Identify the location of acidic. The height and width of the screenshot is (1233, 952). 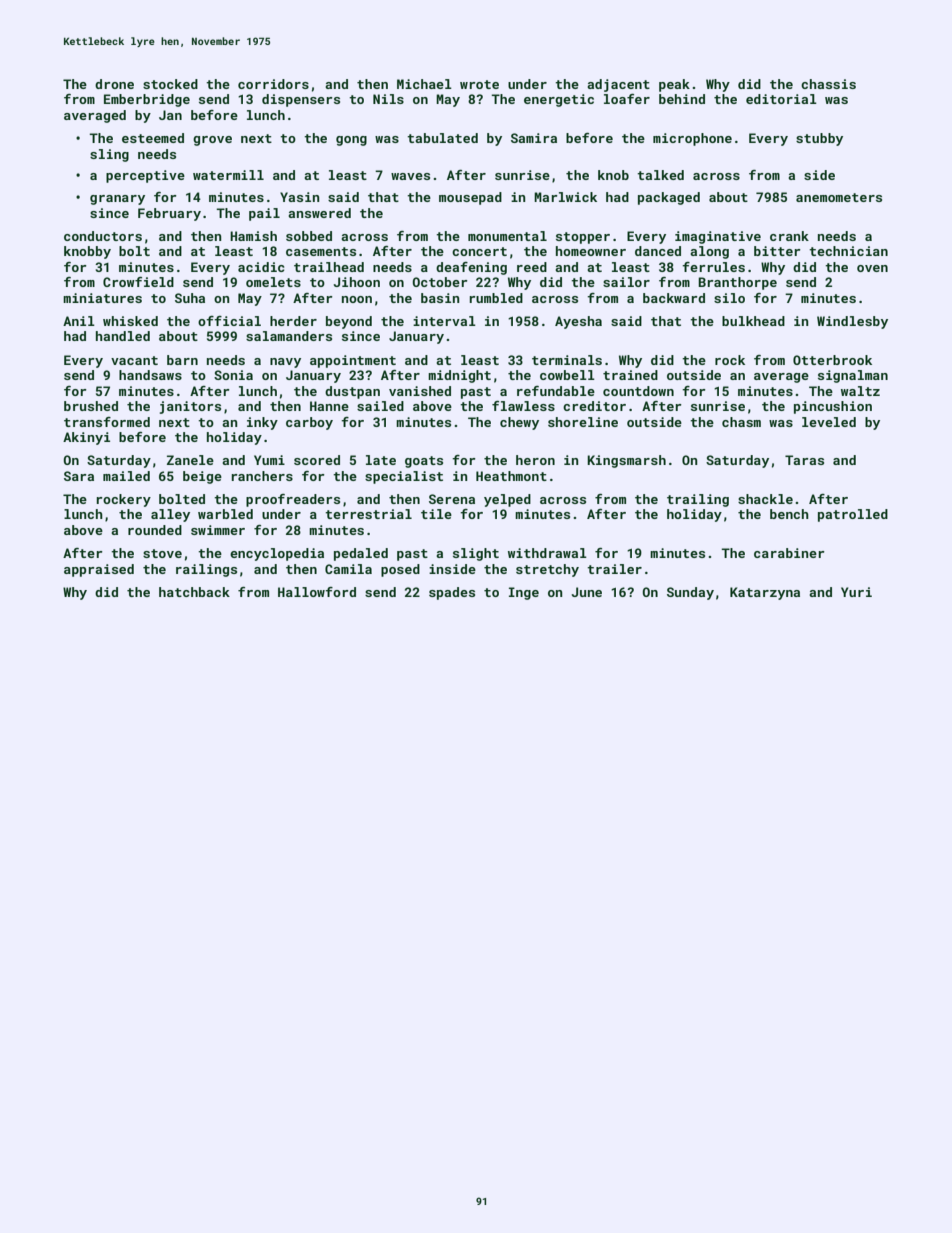
(261, 267).
